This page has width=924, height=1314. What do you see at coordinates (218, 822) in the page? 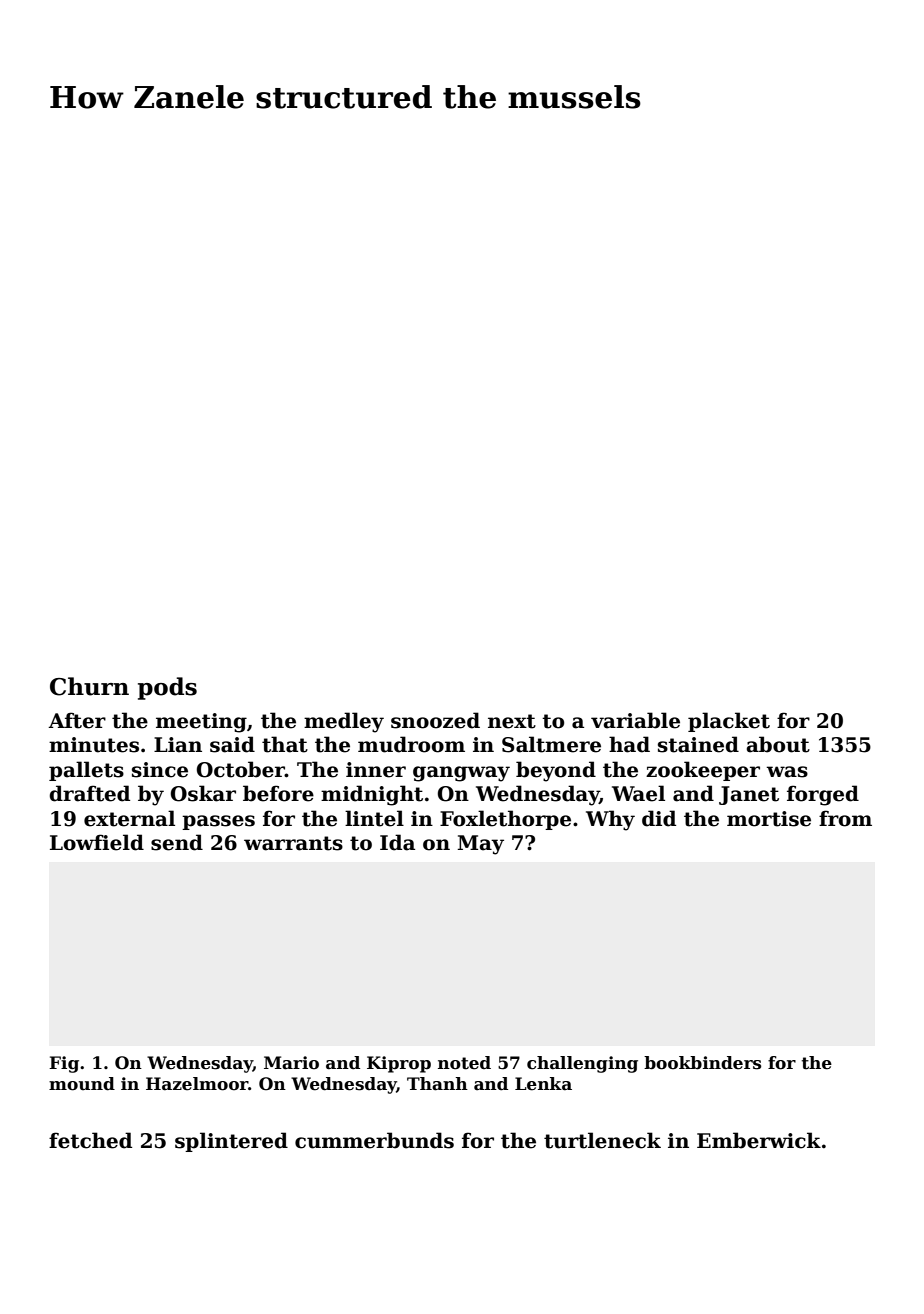
I see `passes` at bounding box center [218, 822].
